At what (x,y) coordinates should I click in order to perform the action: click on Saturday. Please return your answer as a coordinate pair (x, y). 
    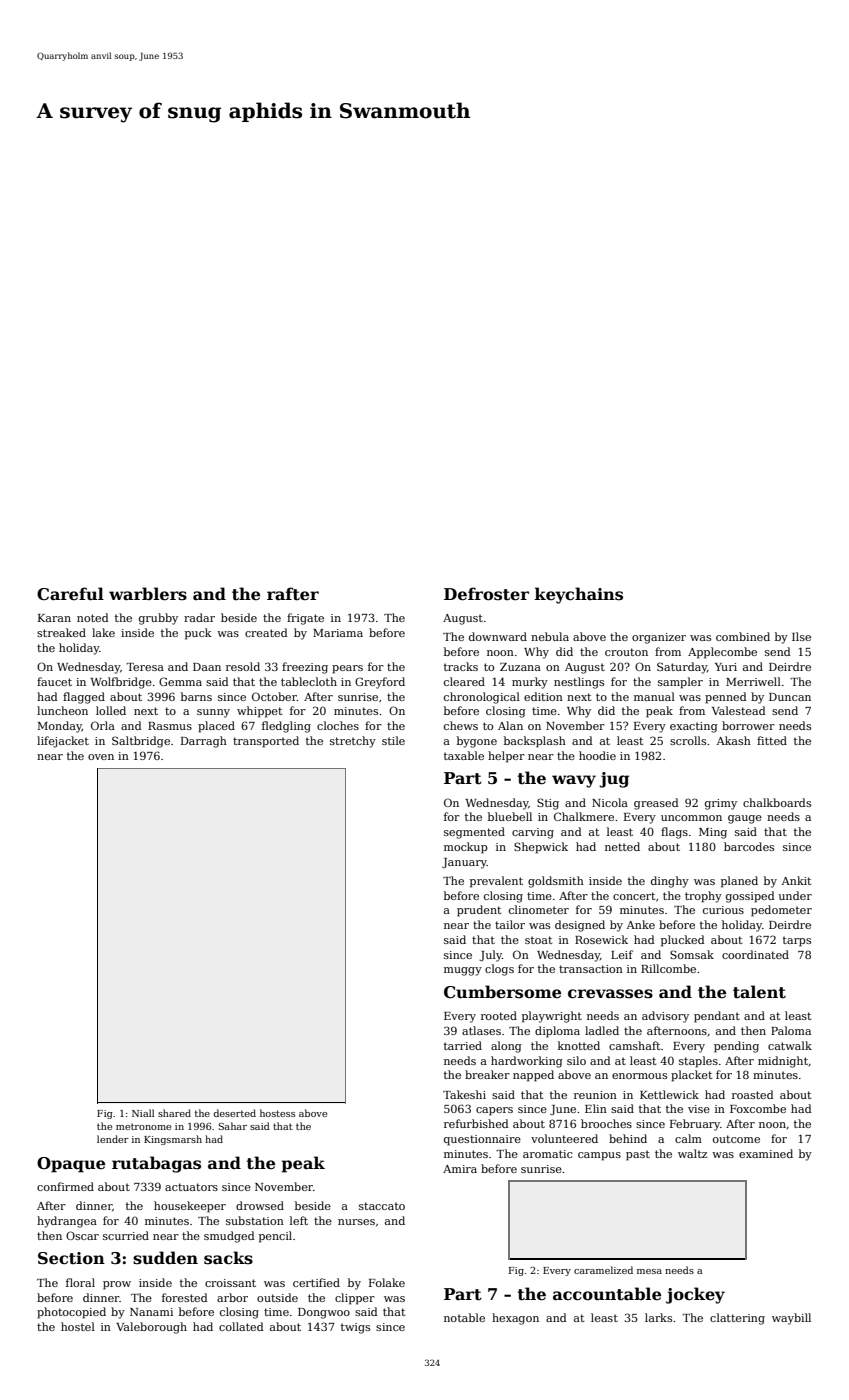
    Looking at the image, I should click on (682, 668).
